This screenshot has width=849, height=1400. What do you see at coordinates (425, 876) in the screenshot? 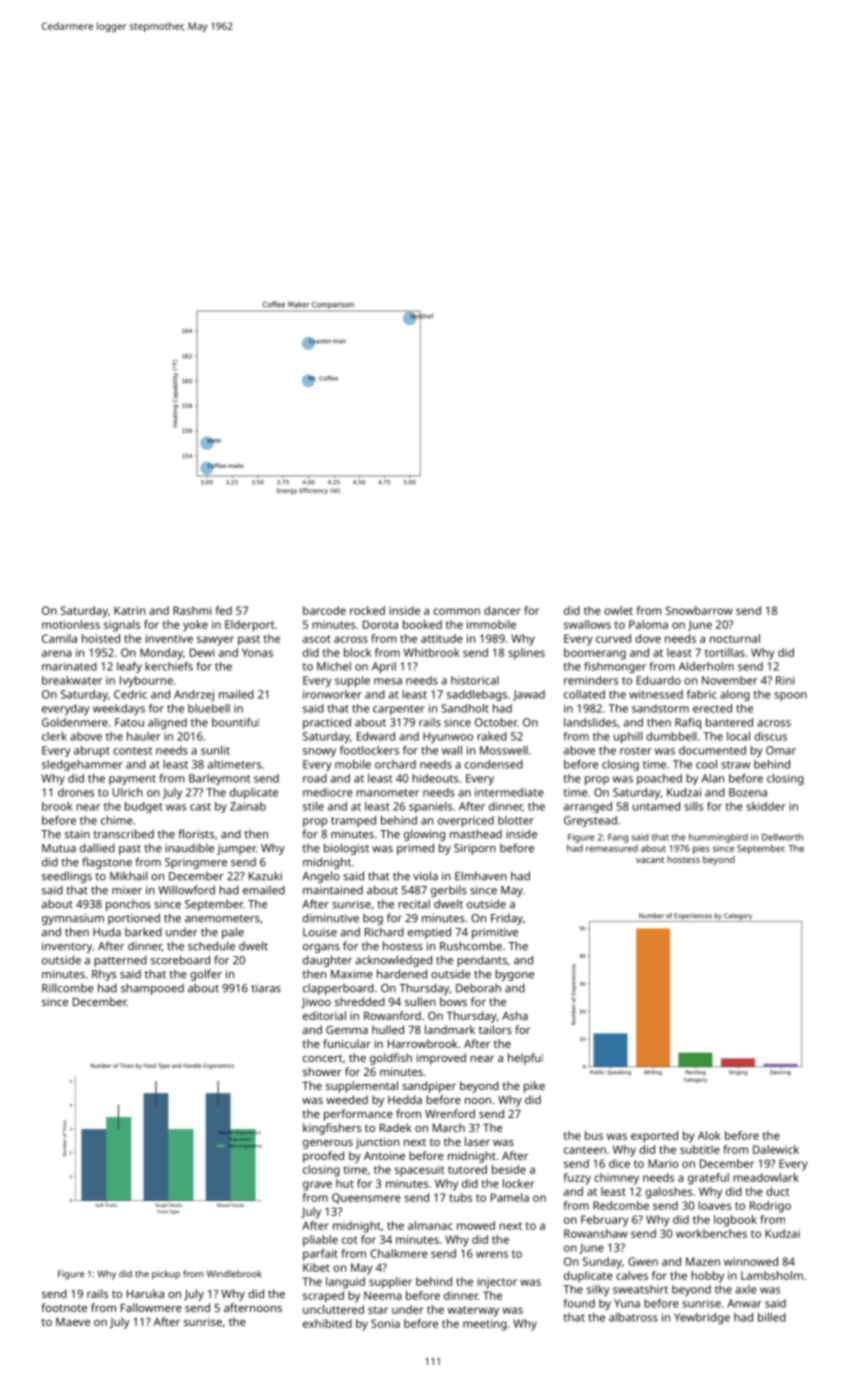
I see `viola` at bounding box center [425, 876].
